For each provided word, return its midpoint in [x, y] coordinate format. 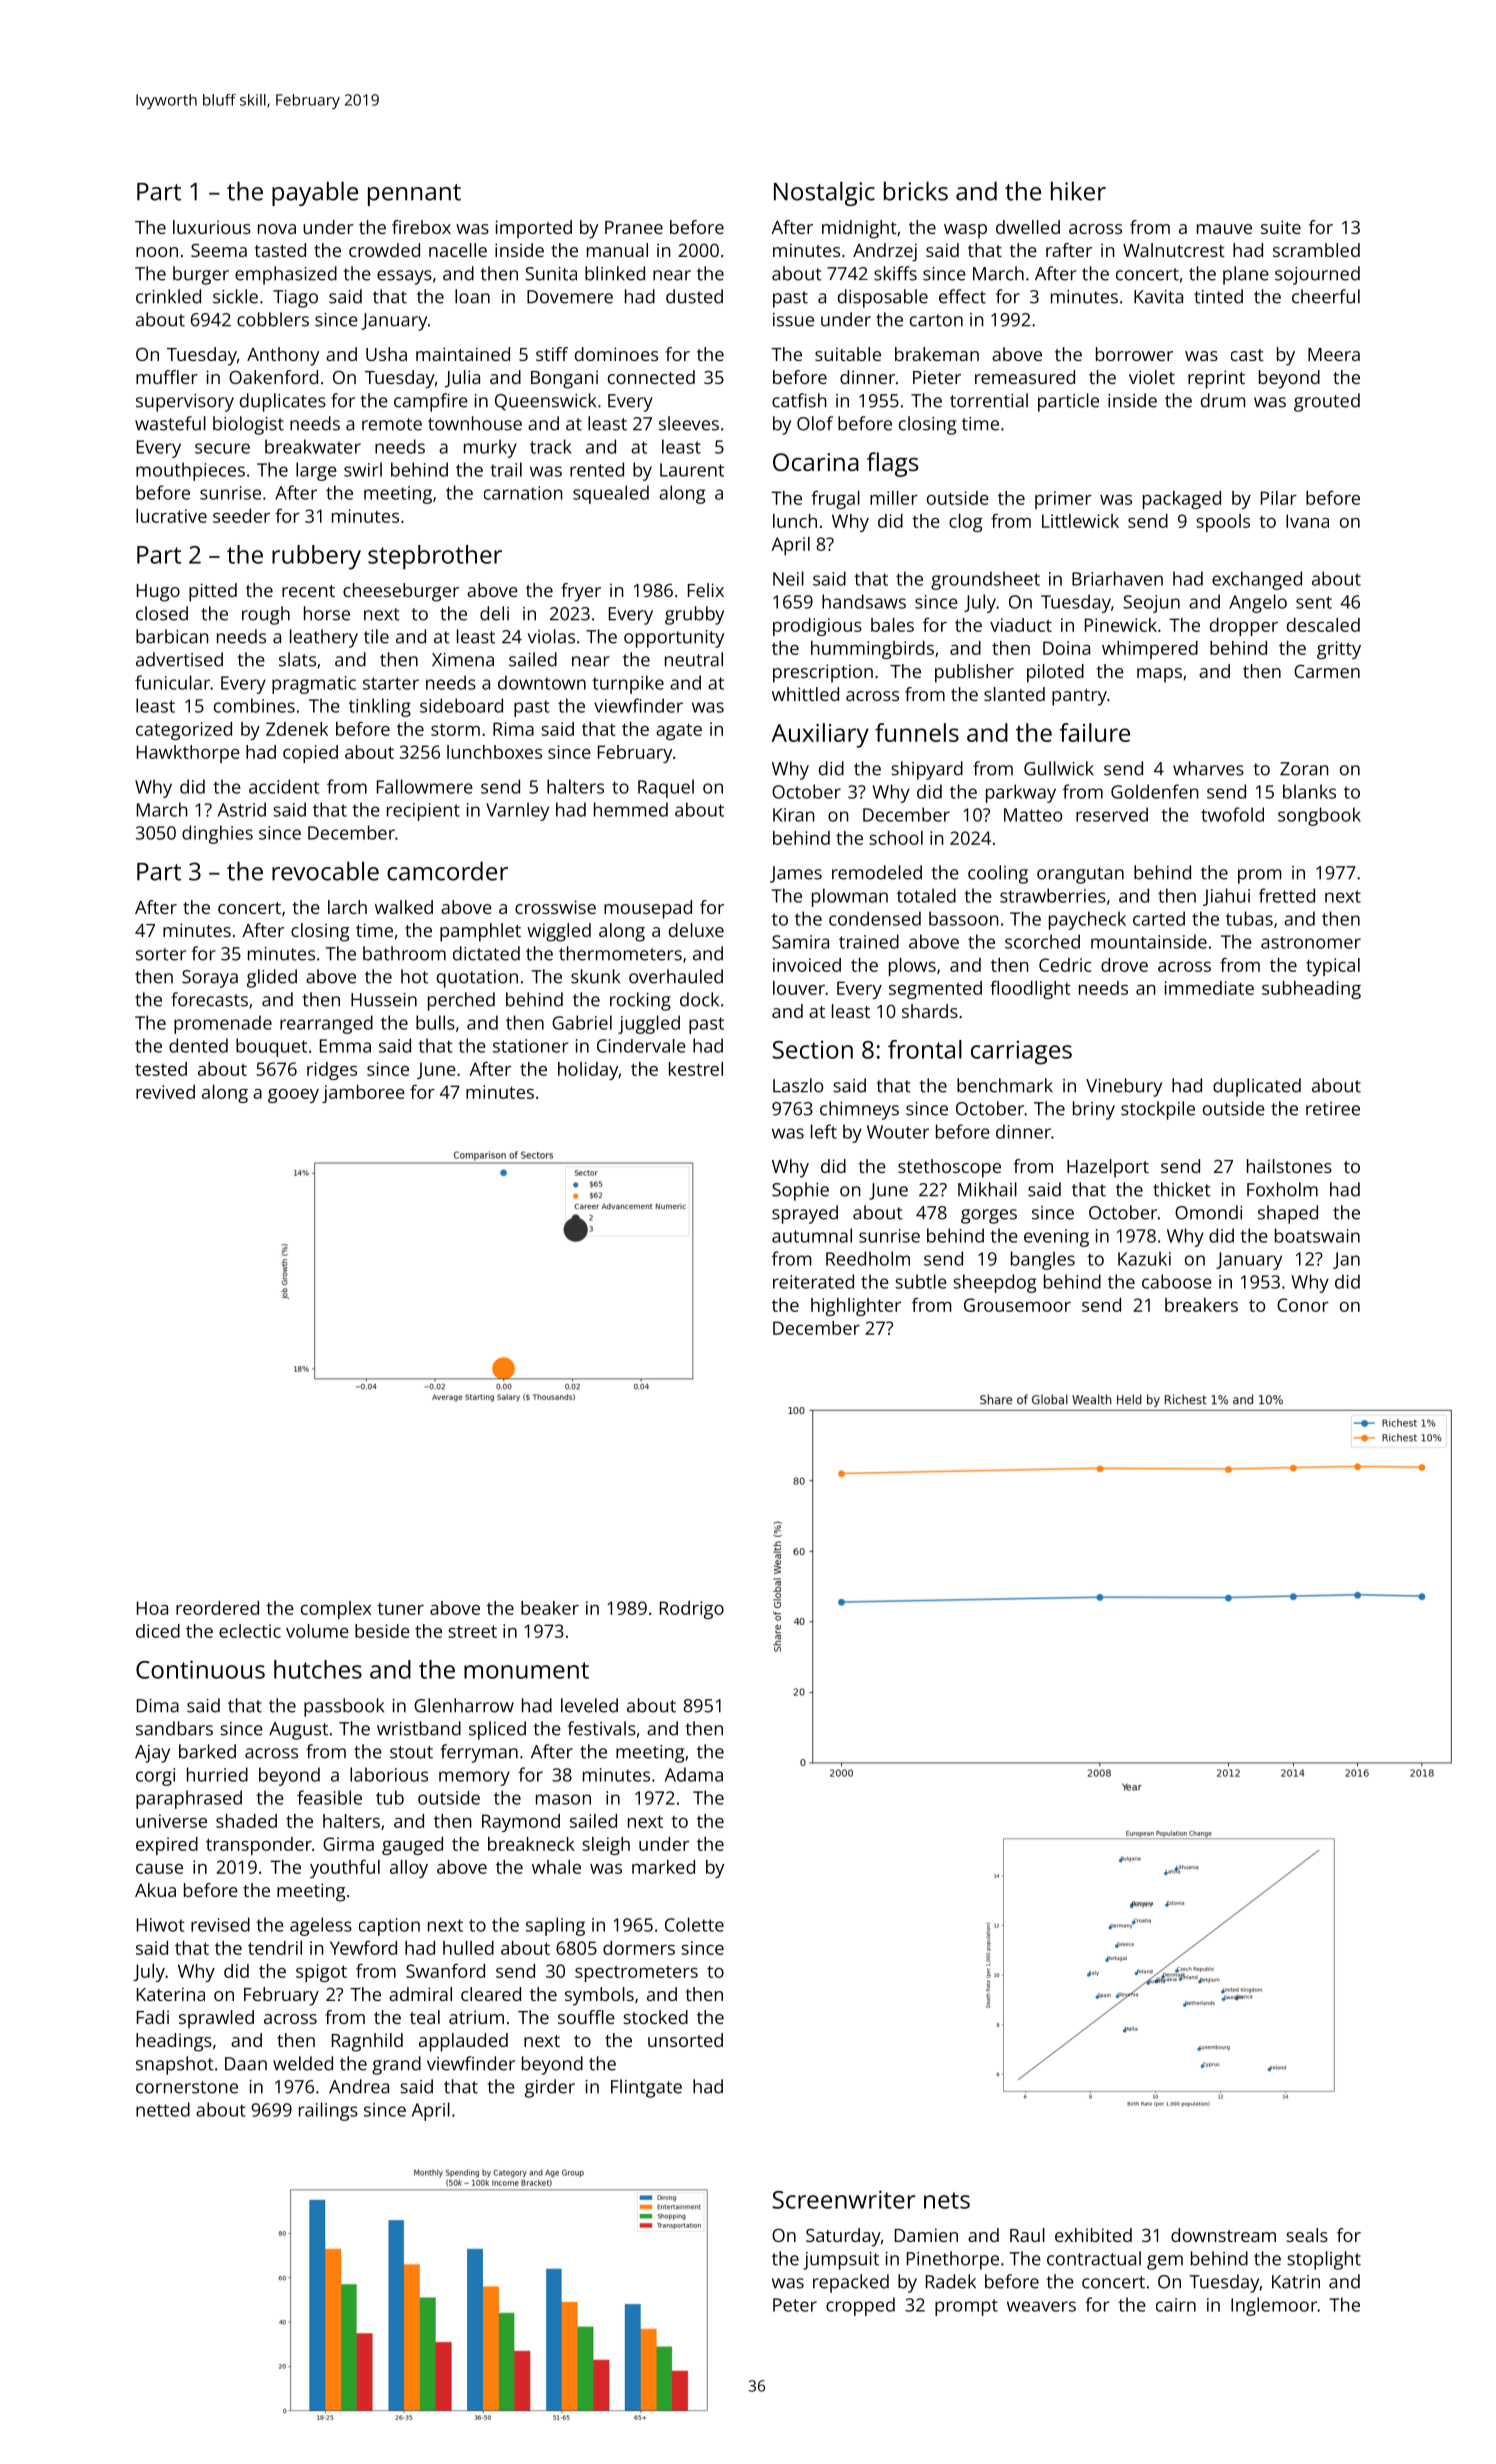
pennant [414, 195]
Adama [694, 1774]
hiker [1078, 191]
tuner [400, 1609]
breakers [1201, 1305]
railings [328, 2111]
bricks [916, 191]
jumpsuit [841, 2261]
